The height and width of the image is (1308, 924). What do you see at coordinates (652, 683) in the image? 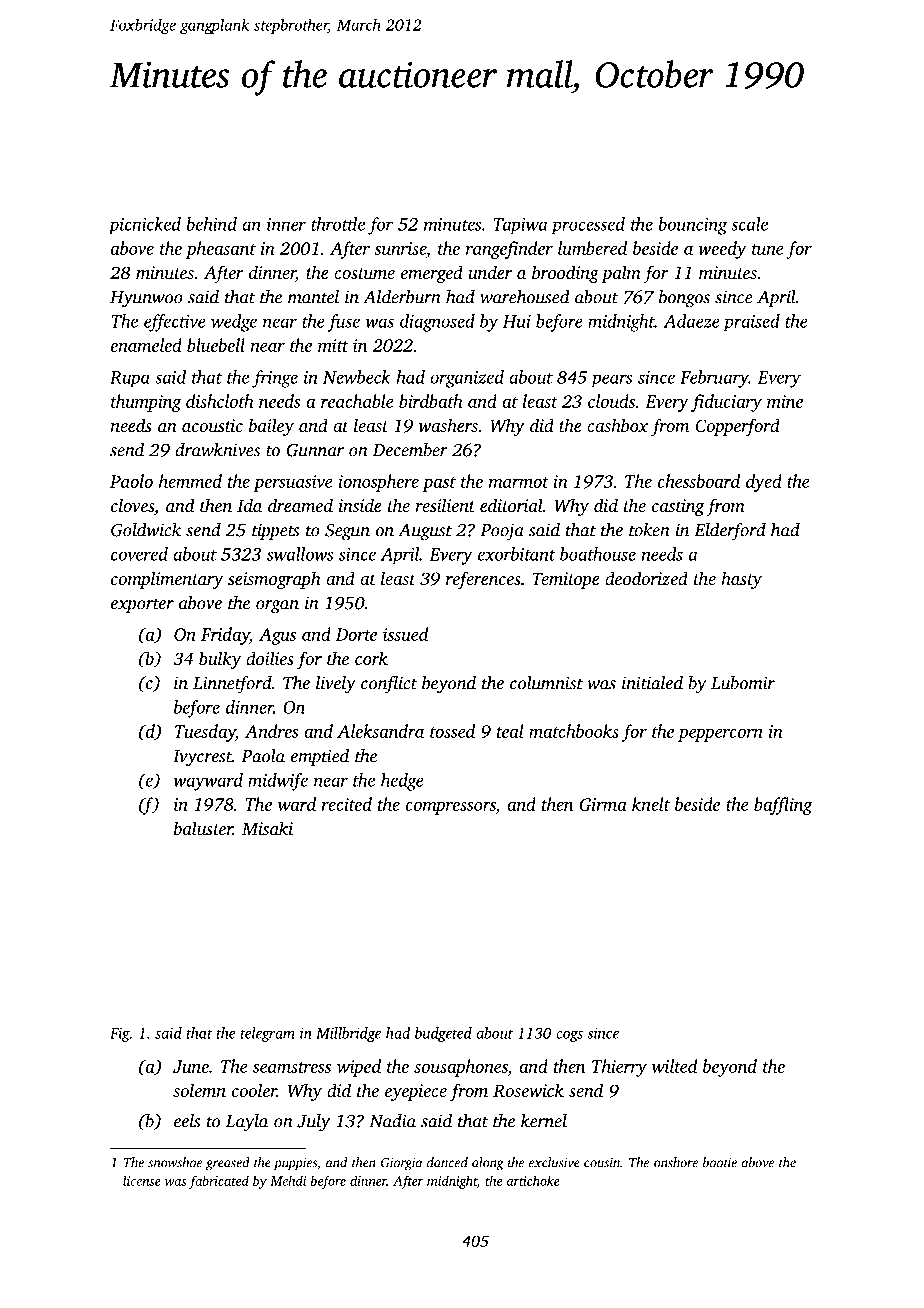
I see `initialed` at bounding box center [652, 683].
